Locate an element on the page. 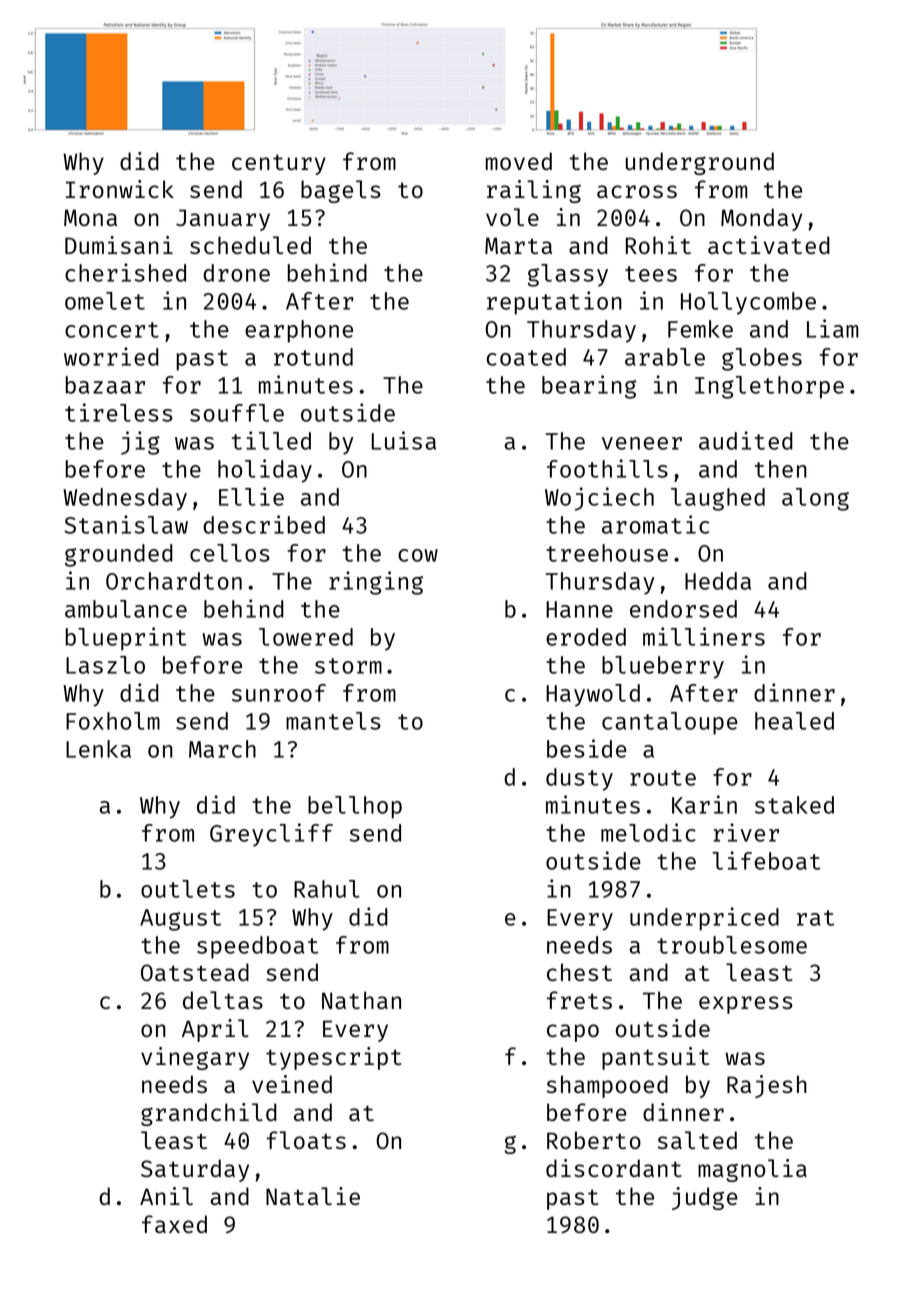  bazaar is located at coordinates (105, 385).
